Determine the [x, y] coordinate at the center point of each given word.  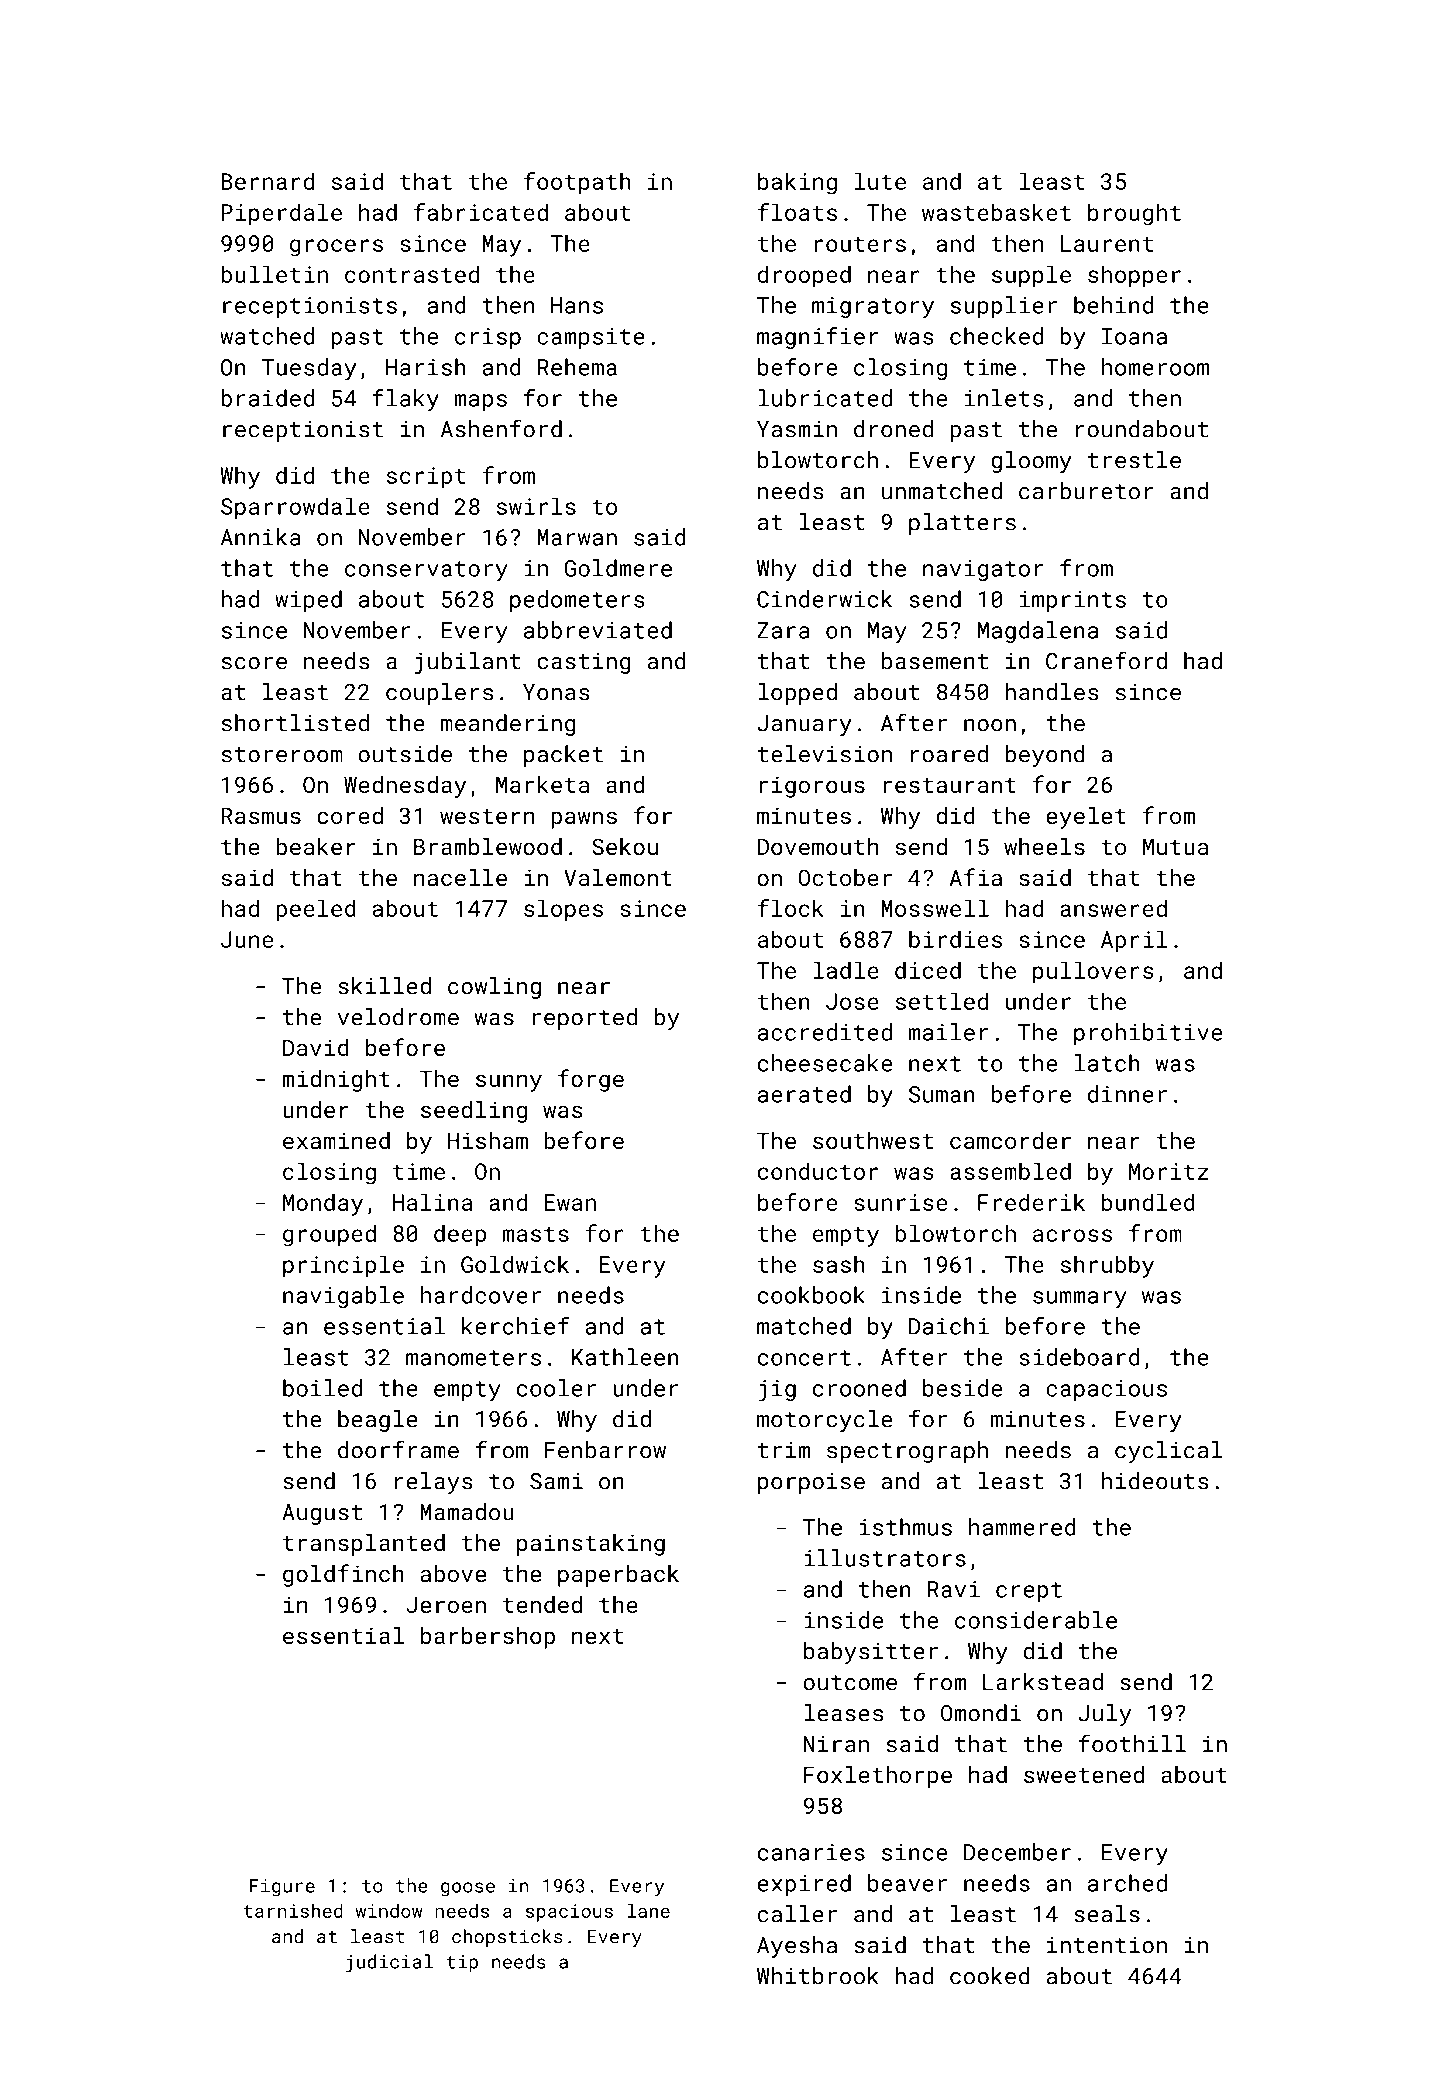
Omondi [981, 1713]
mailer [948, 1032]
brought [1134, 214]
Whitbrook [818, 1976]
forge [591, 1080]
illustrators [885, 1558]
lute [880, 181]
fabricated [481, 212]
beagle [378, 1421]
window [389, 1910]
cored [350, 815]
